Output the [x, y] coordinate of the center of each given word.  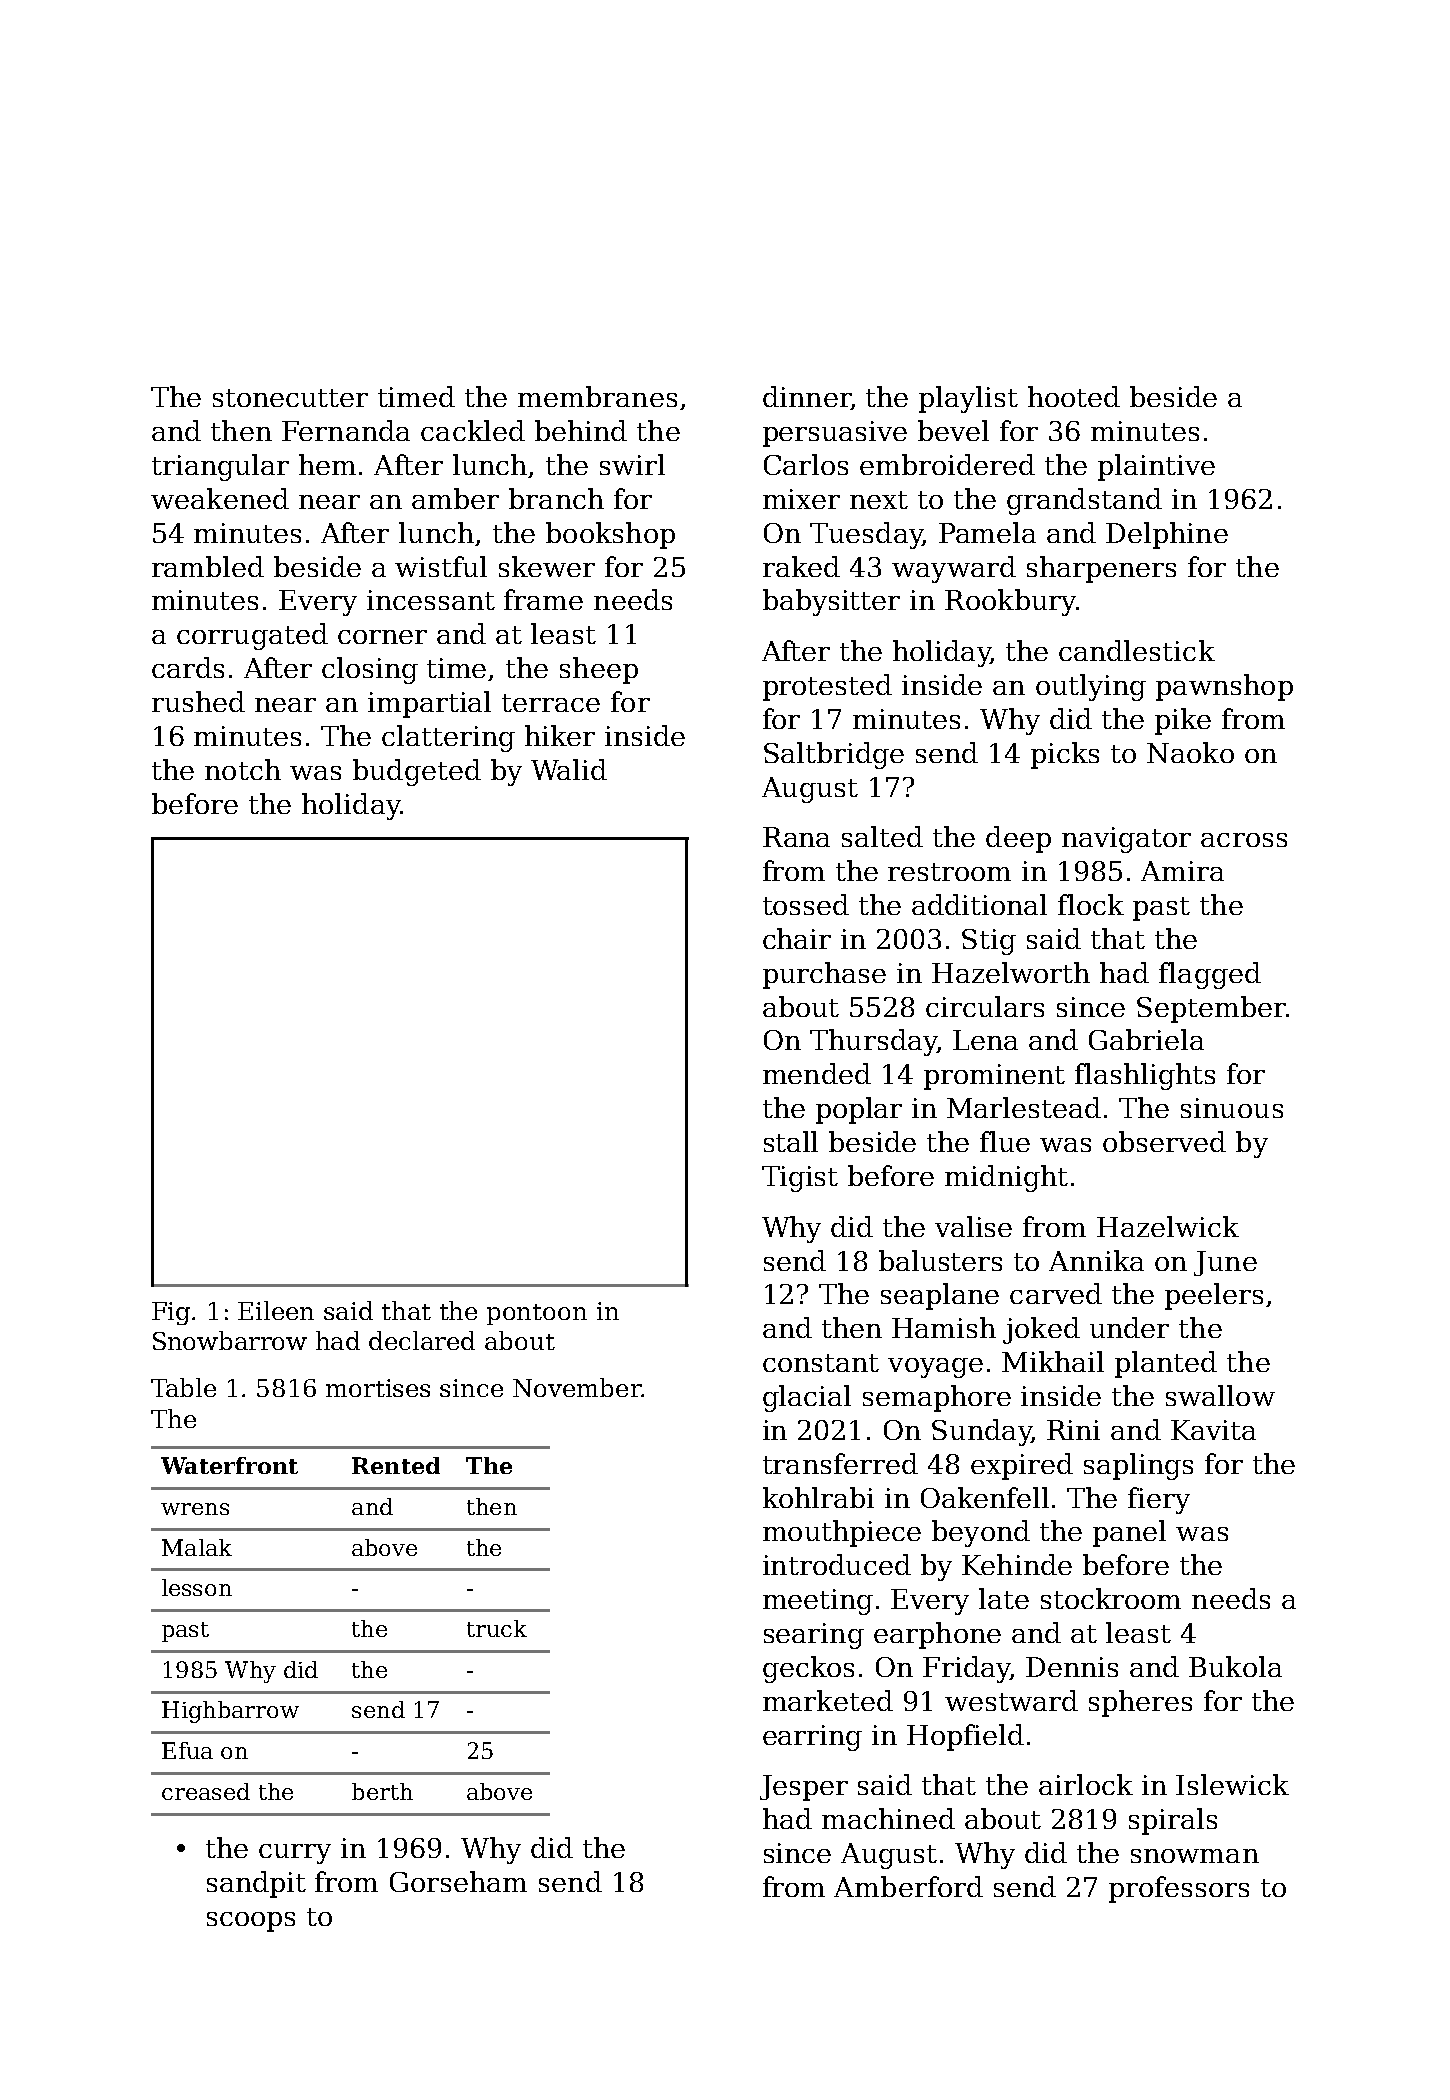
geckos [808, 1669]
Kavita [1213, 1430]
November [577, 1387]
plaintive [1156, 467]
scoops [251, 1922]
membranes [597, 396]
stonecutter [290, 398]
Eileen [276, 1310]
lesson [197, 1587]
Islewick [1232, 1784]
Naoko [1190, 752]
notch [243, 769]
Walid [569, 769]
